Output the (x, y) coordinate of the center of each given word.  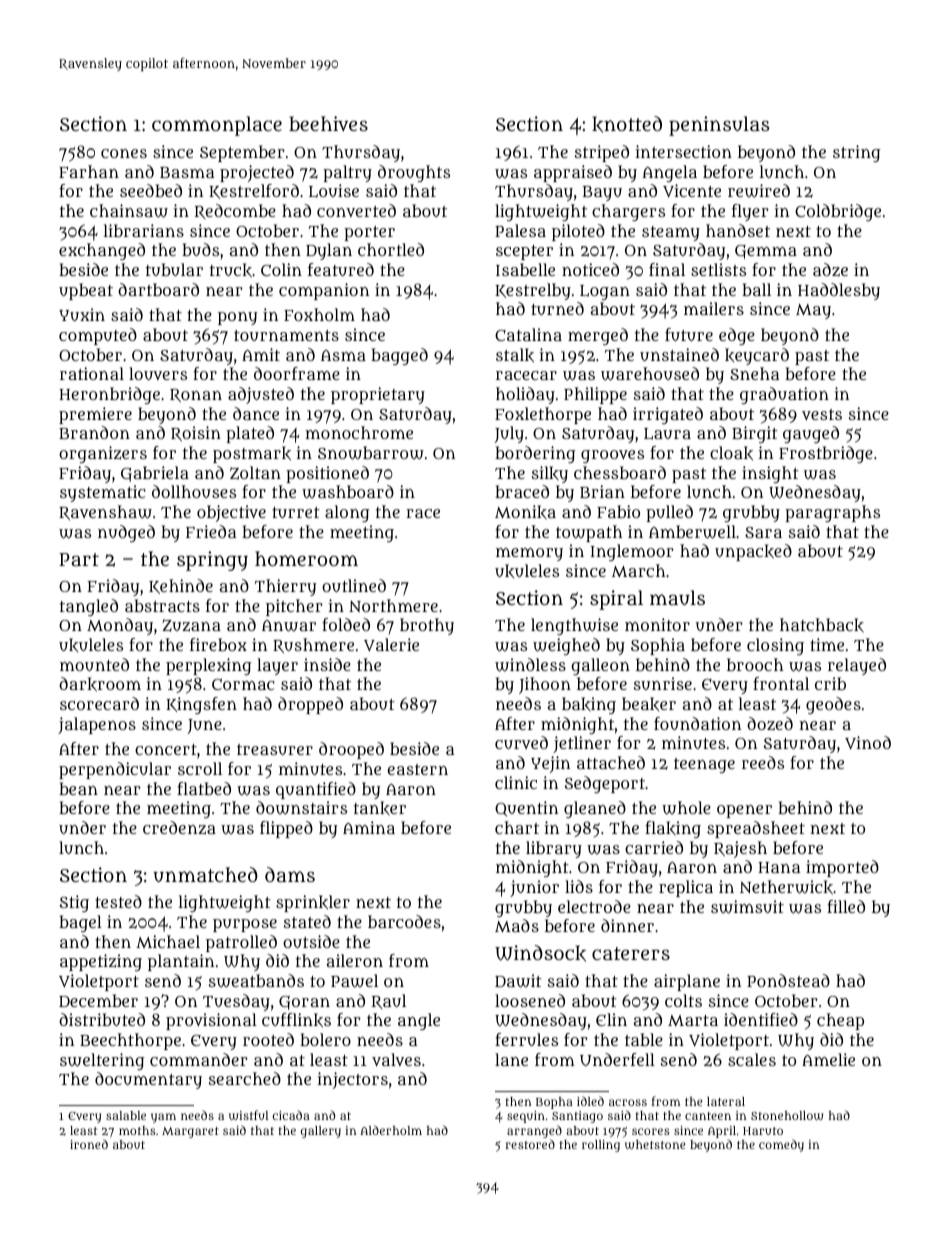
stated (307, 921)
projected (257, 173)
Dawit (518, 981)
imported (842, 868)
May (813, 311)
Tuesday (236, 1002)
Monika (525, 512)
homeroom (306, 558)
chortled (391, 249)
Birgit (755, 434)
